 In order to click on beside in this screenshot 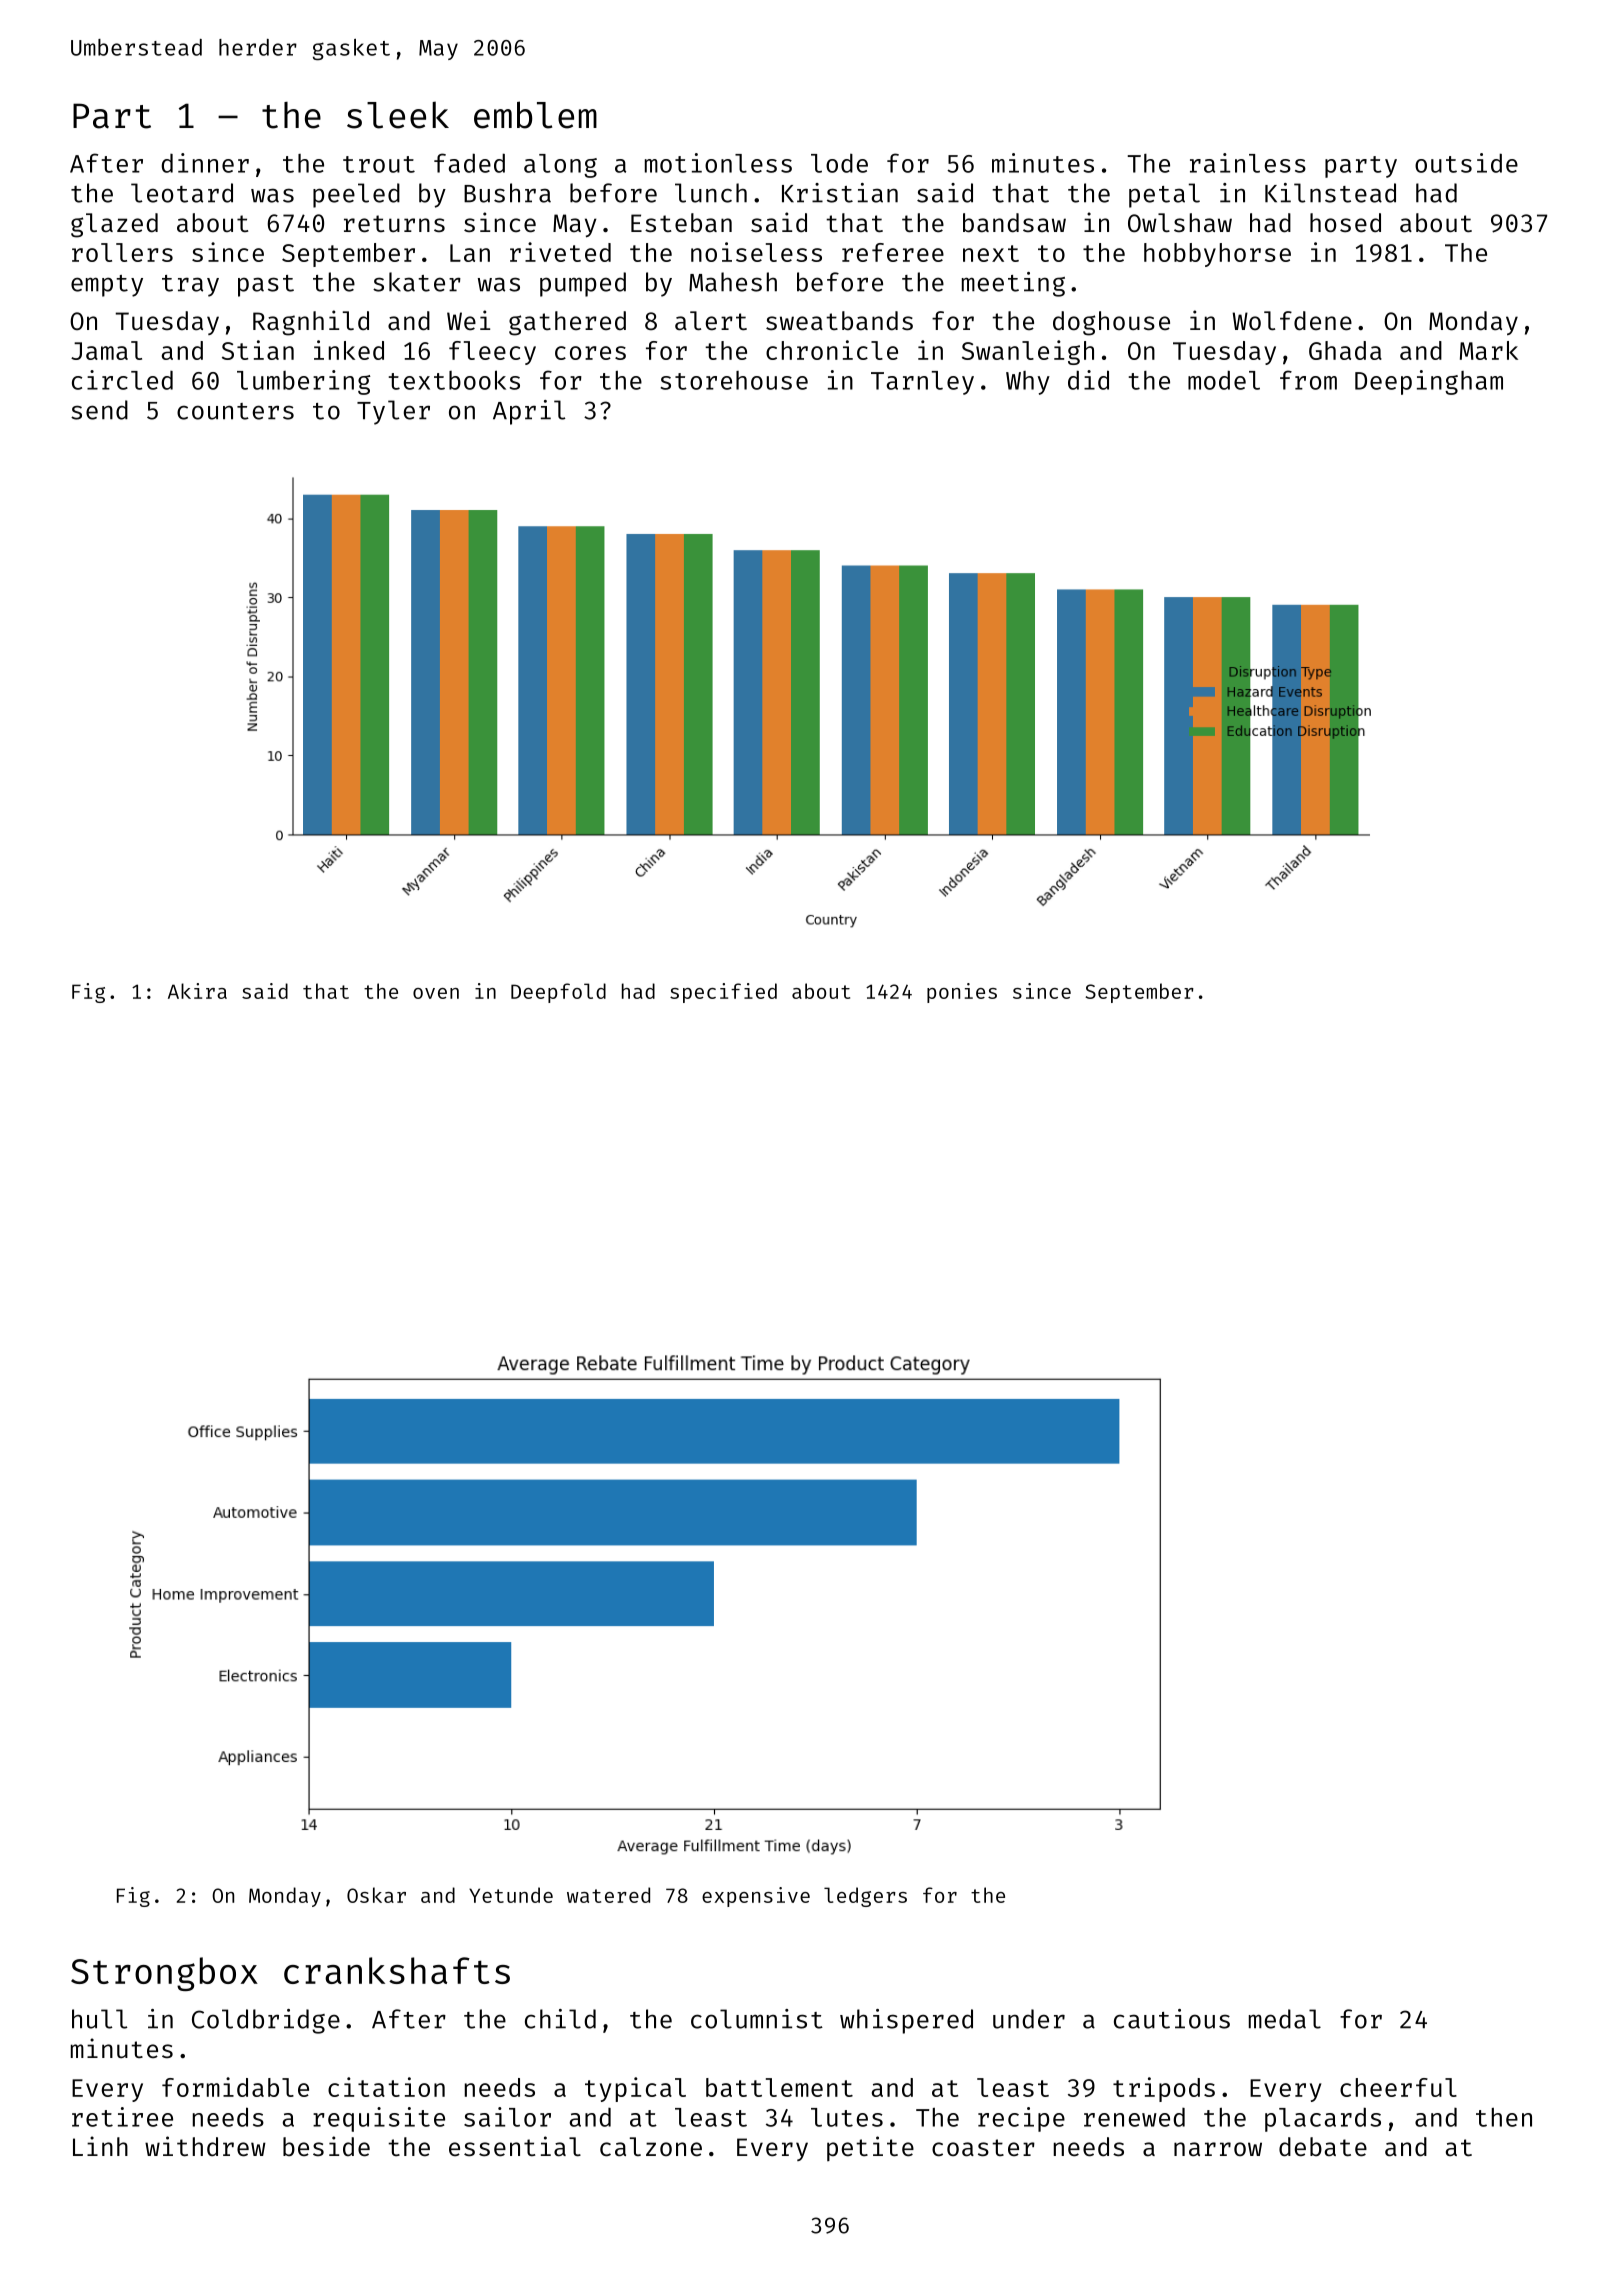, I will do `click(326, 2146)`.
